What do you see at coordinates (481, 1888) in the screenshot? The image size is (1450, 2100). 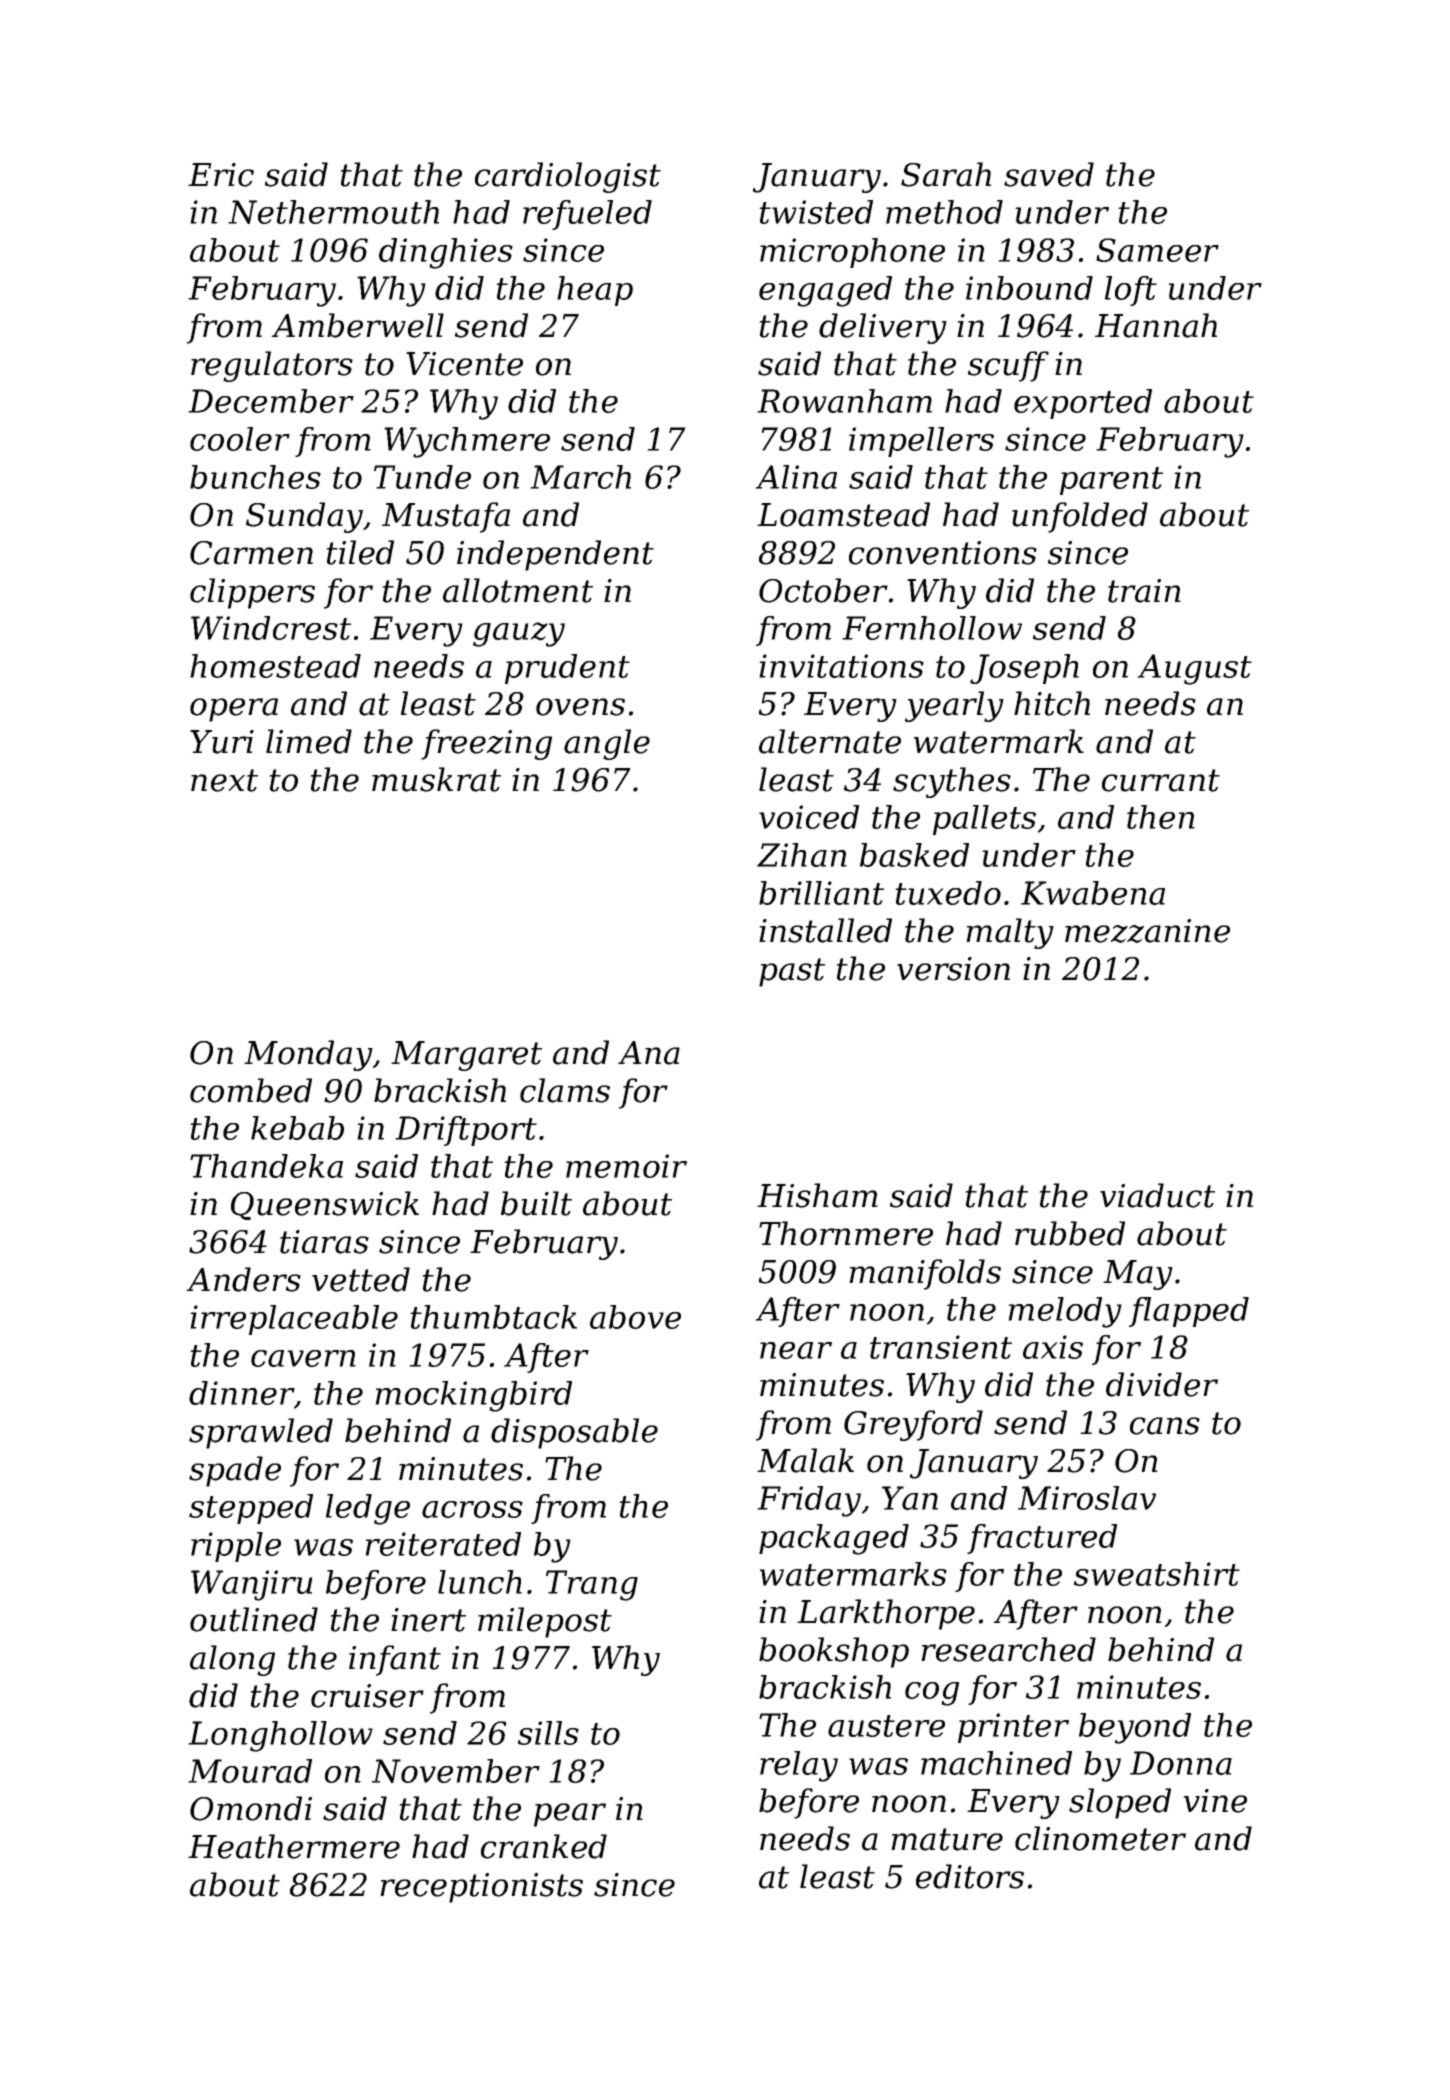 I see `receptionists` at bounding box center [481, 1888].
